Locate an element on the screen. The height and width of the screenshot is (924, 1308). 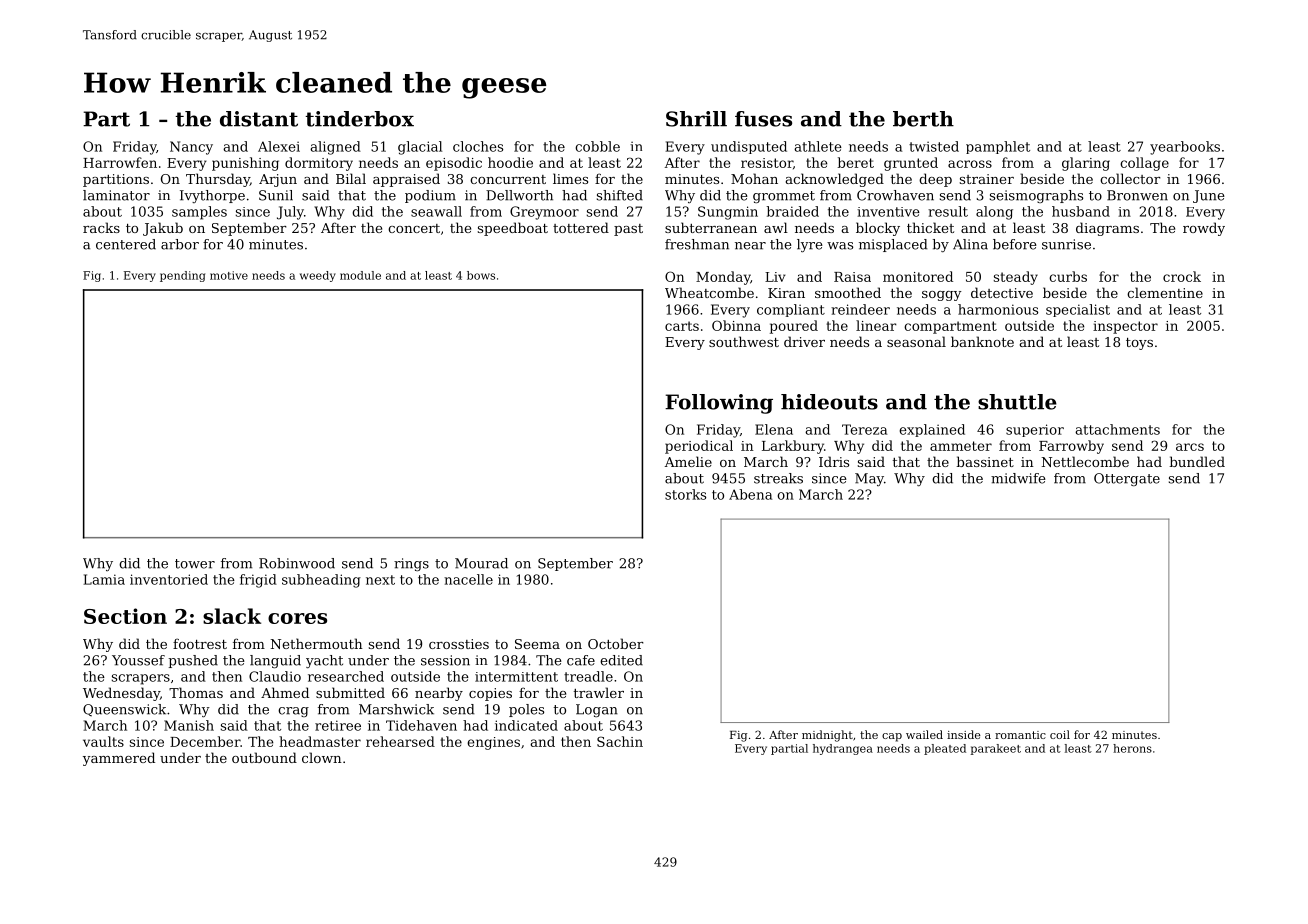
rings is located at coordinates (411, 564).
